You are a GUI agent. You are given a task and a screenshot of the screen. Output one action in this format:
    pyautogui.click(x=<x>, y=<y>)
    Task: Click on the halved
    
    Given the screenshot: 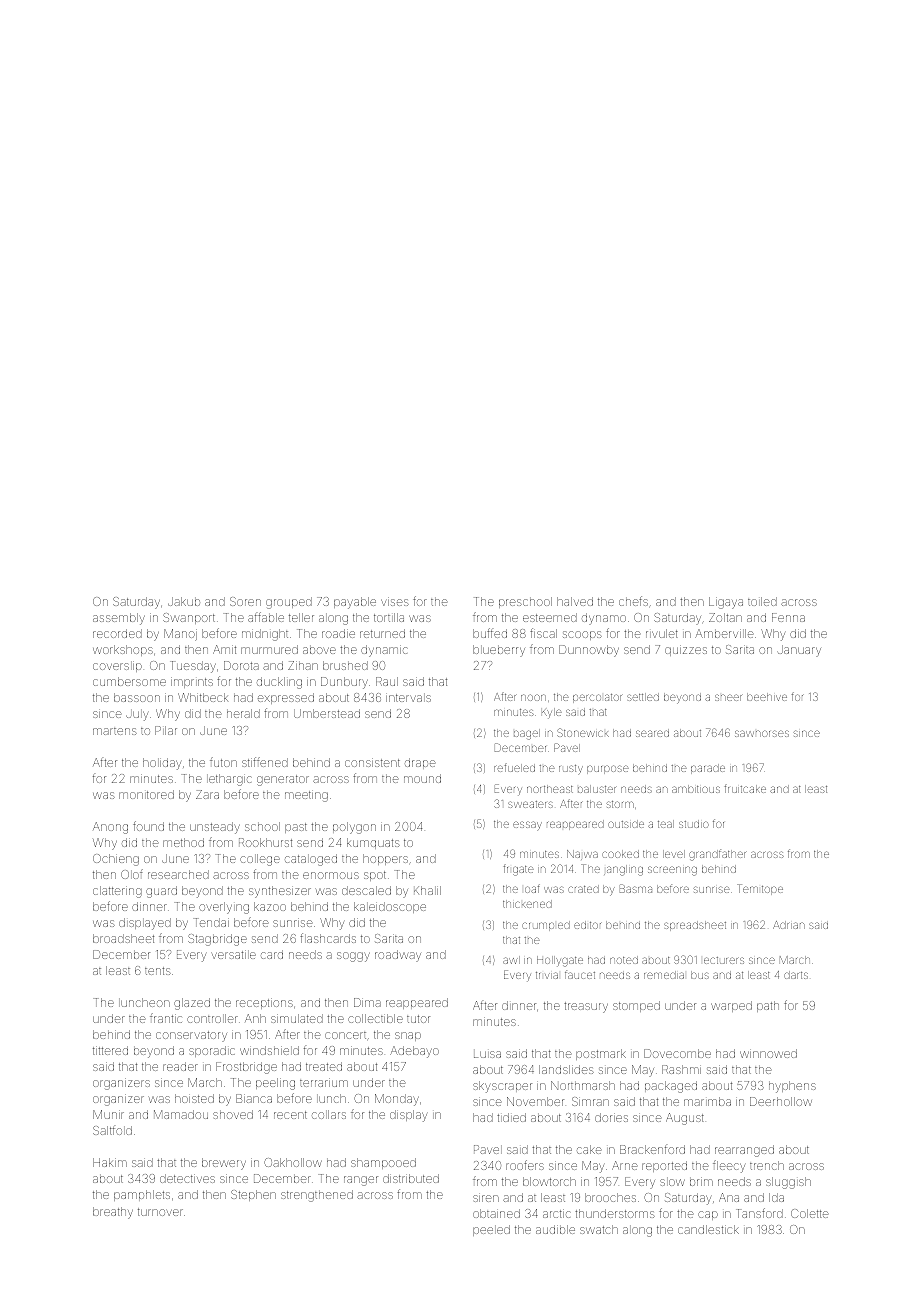 What is the action you would take?
    pyautogui.click(x=575, y=601)
